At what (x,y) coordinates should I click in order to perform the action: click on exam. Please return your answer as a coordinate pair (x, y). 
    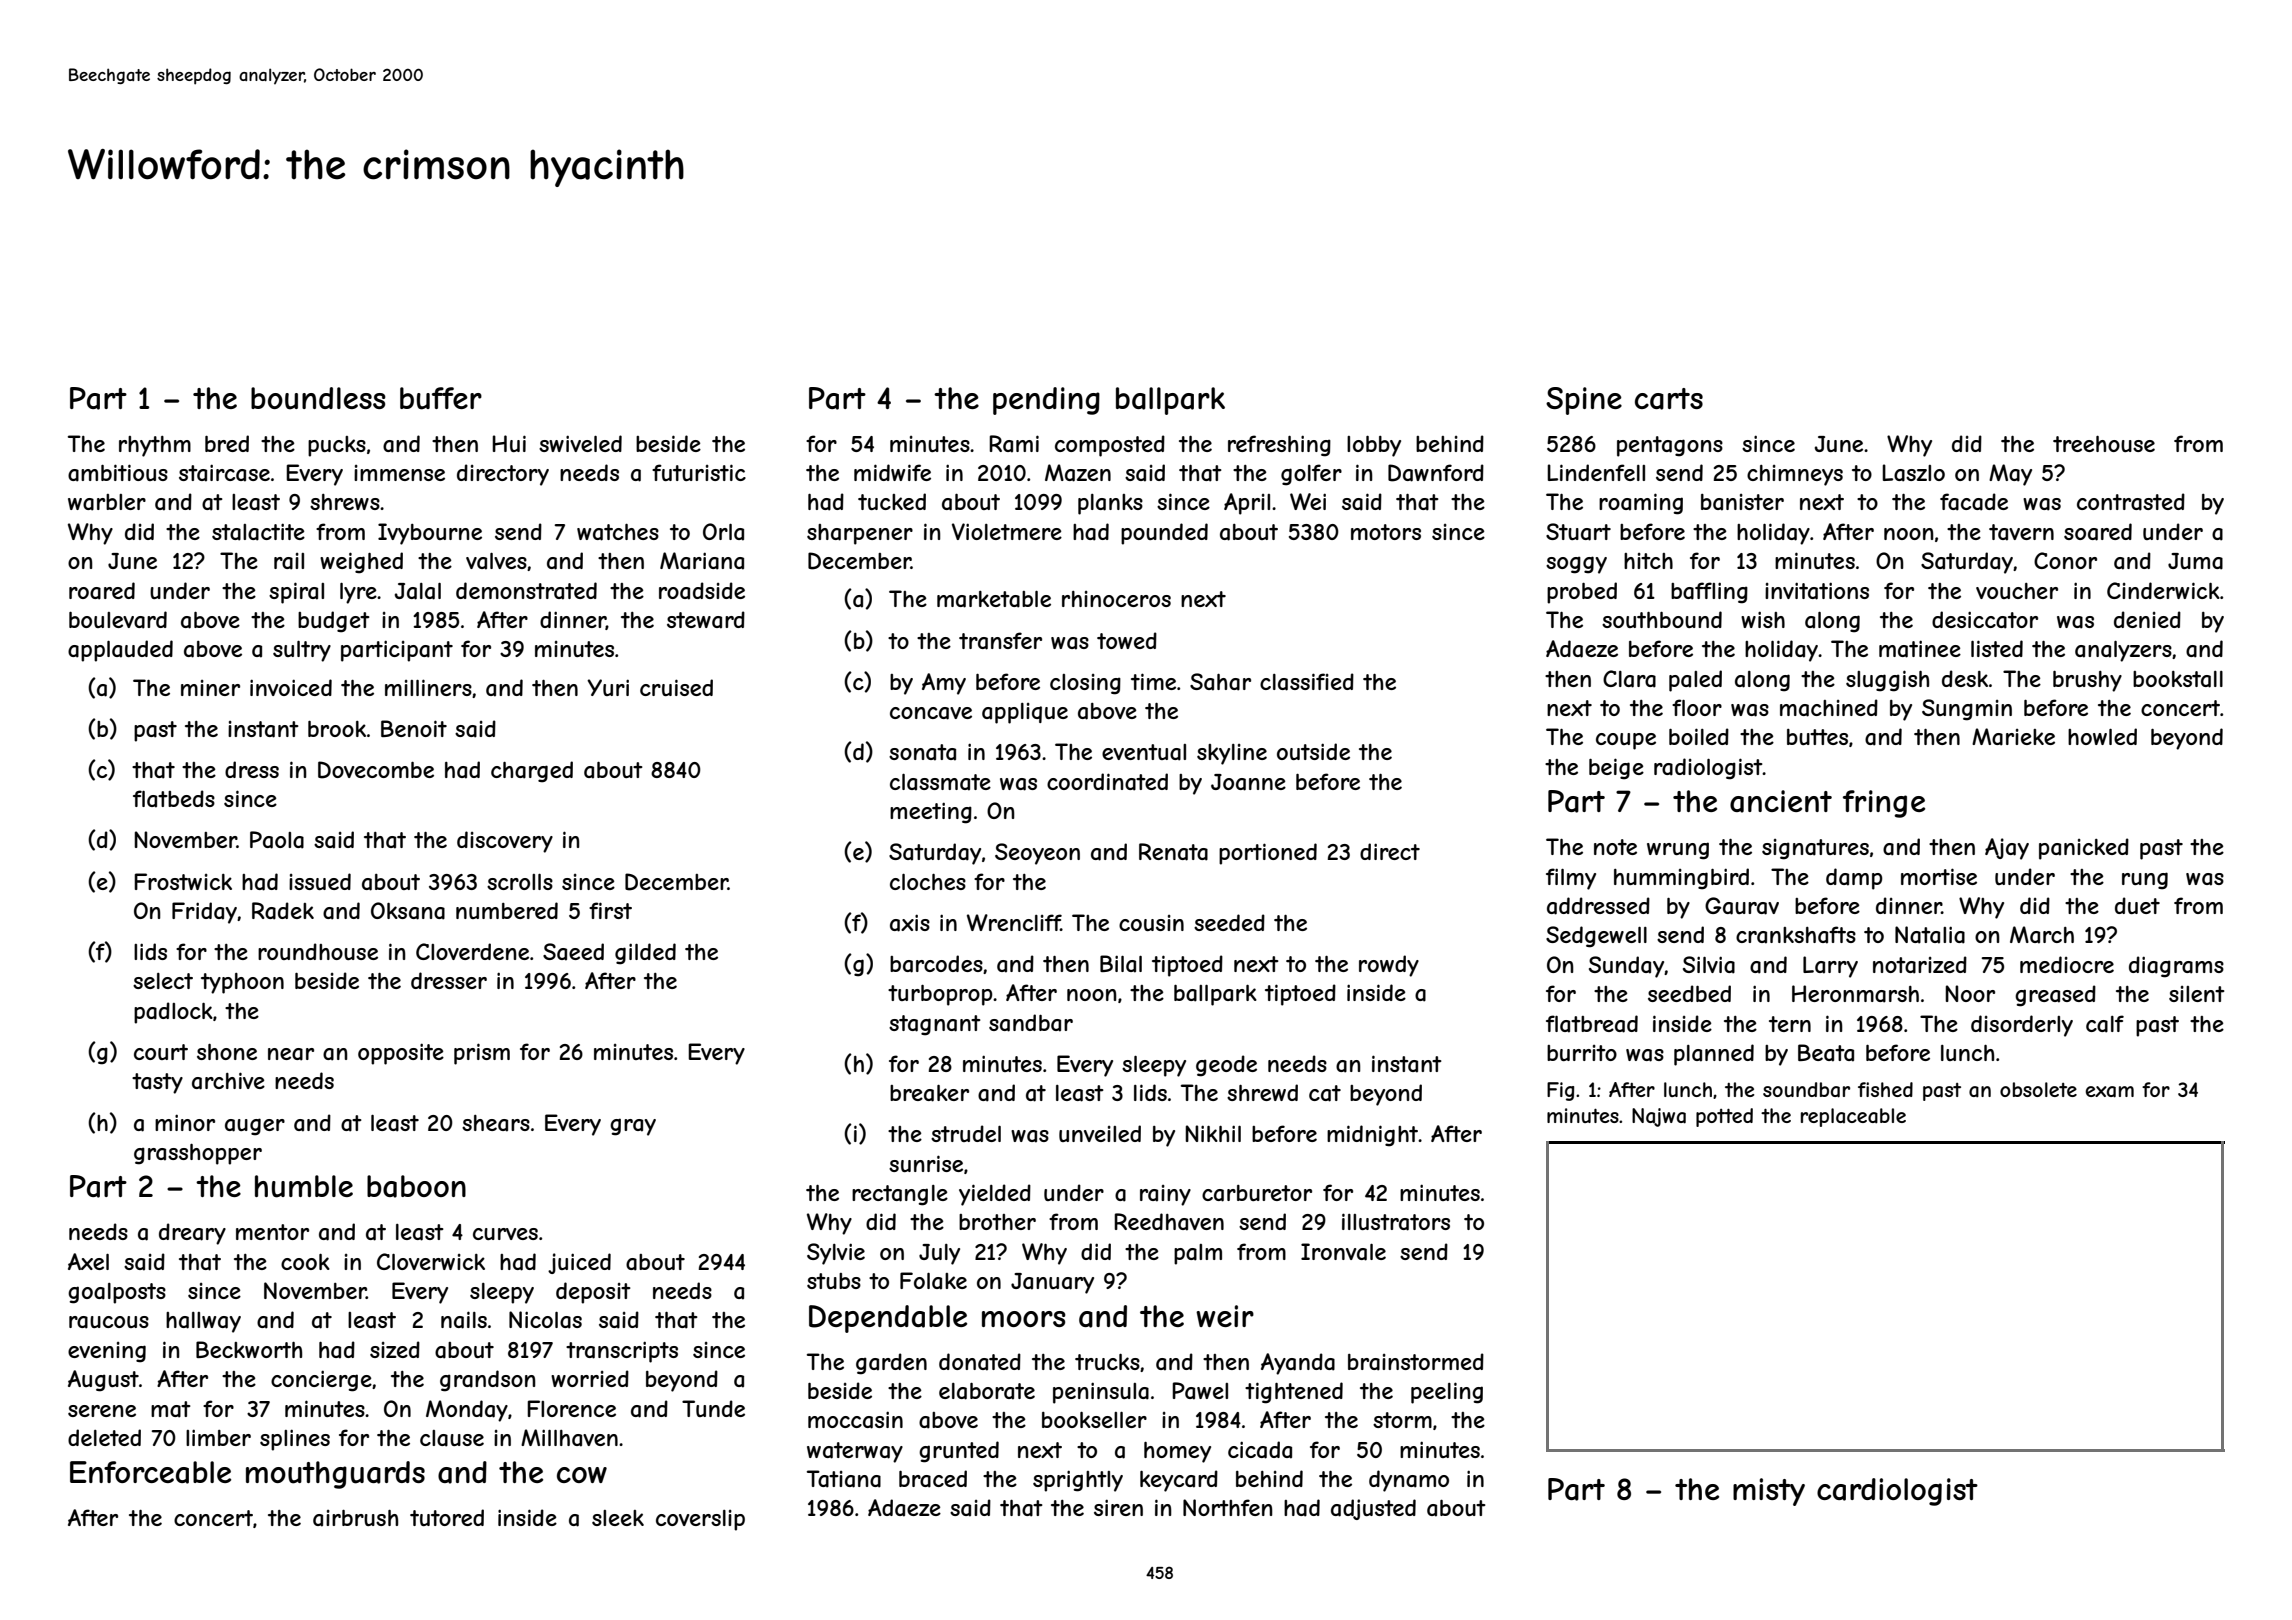
    Looking at the image, I should click on (2110, 1092).
